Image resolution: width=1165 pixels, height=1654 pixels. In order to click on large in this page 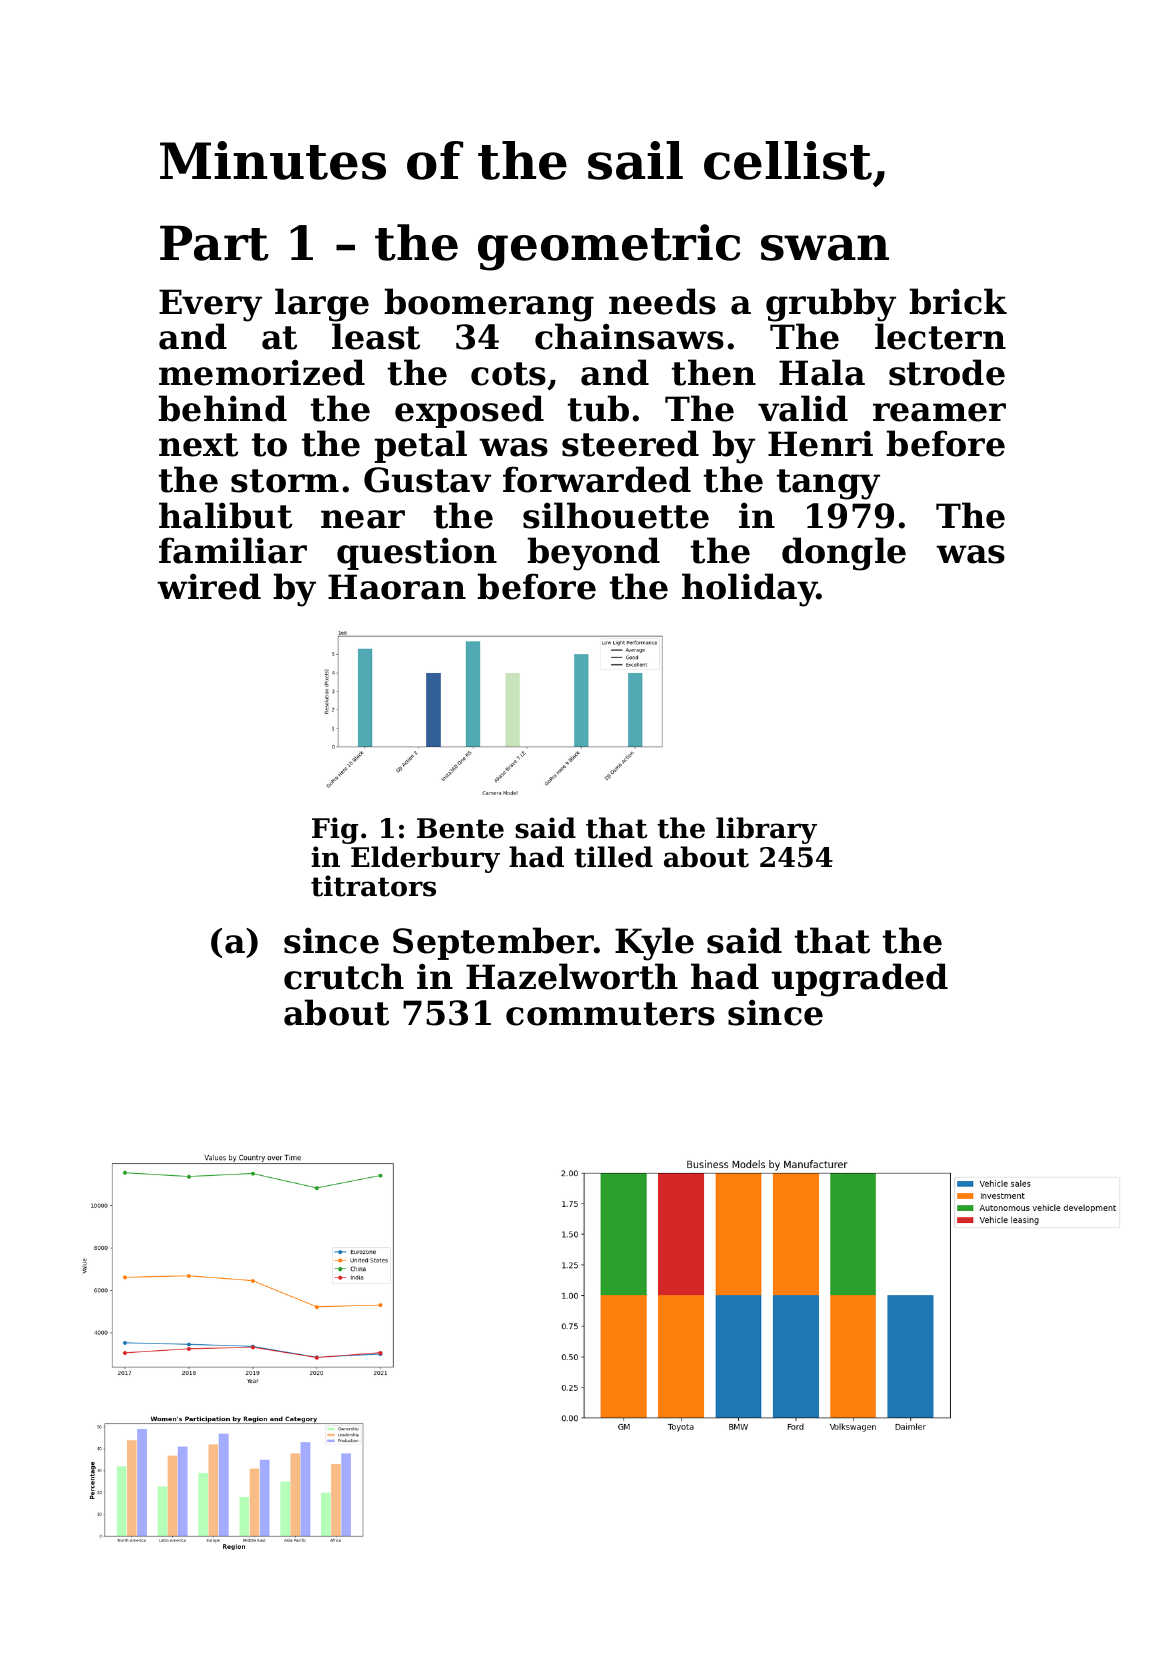, I will do `click(322, 305)`.
